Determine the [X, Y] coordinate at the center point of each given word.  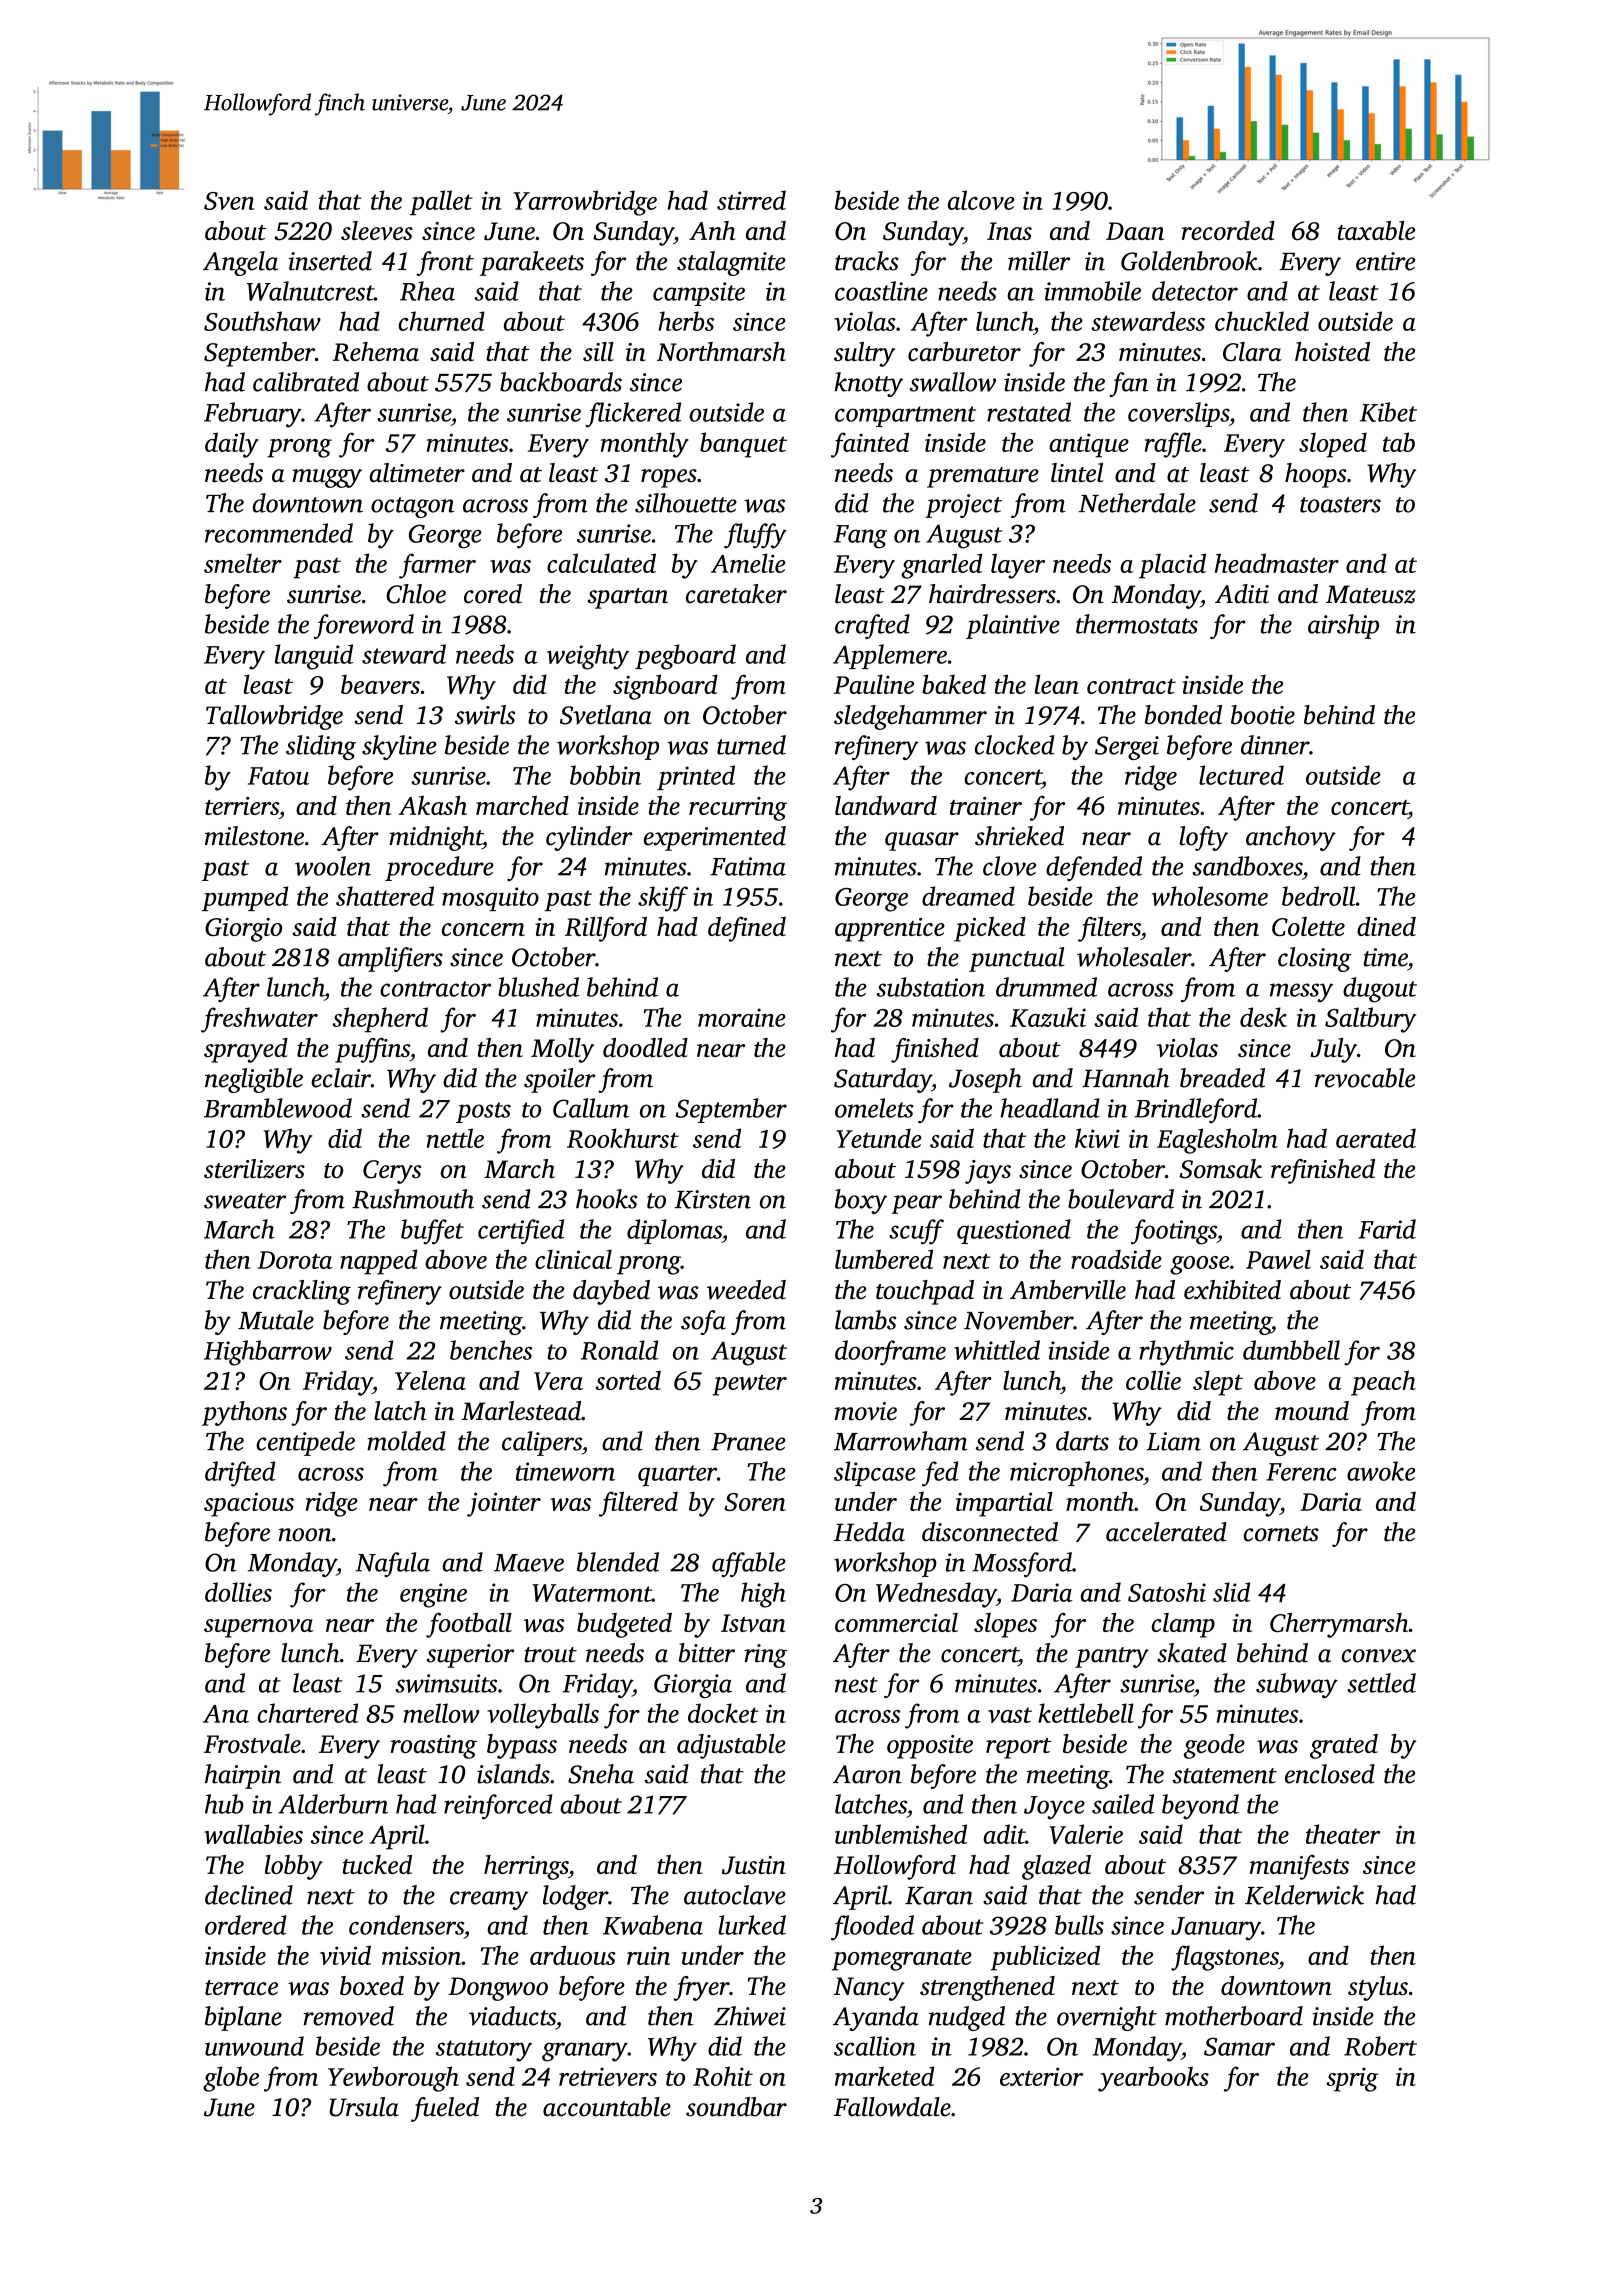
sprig [1352, 2079]
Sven [229, 201]
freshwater [259, 1020]
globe [231, 2079]
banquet [743, 445]
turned [751, 745]
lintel [1077, 472]
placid [1172, 566]
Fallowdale [892, 2107]
